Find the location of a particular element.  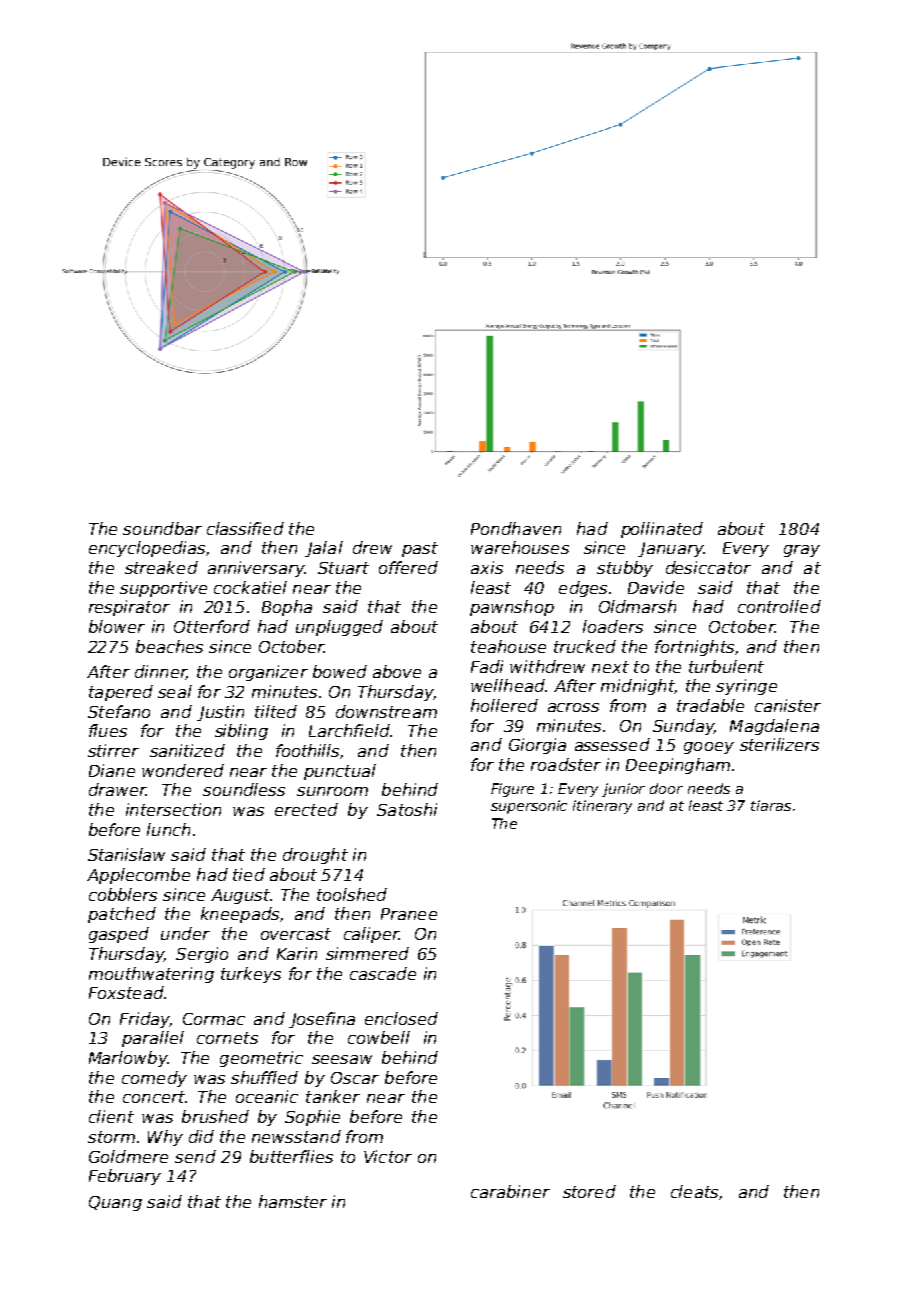

Quang is located at coordinates (115, 1203).
